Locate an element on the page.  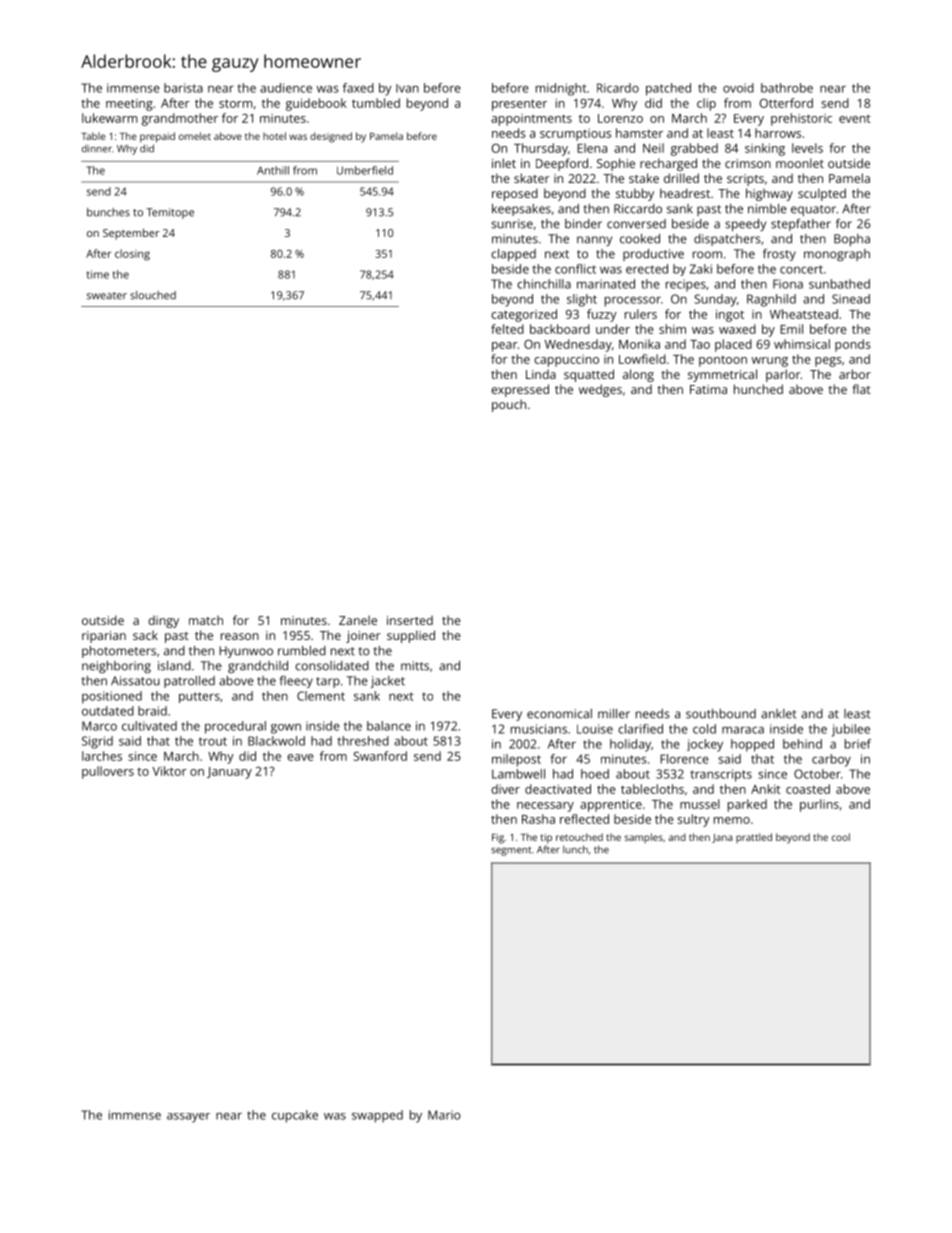
neighboring is located at coordinates (116, 667).
